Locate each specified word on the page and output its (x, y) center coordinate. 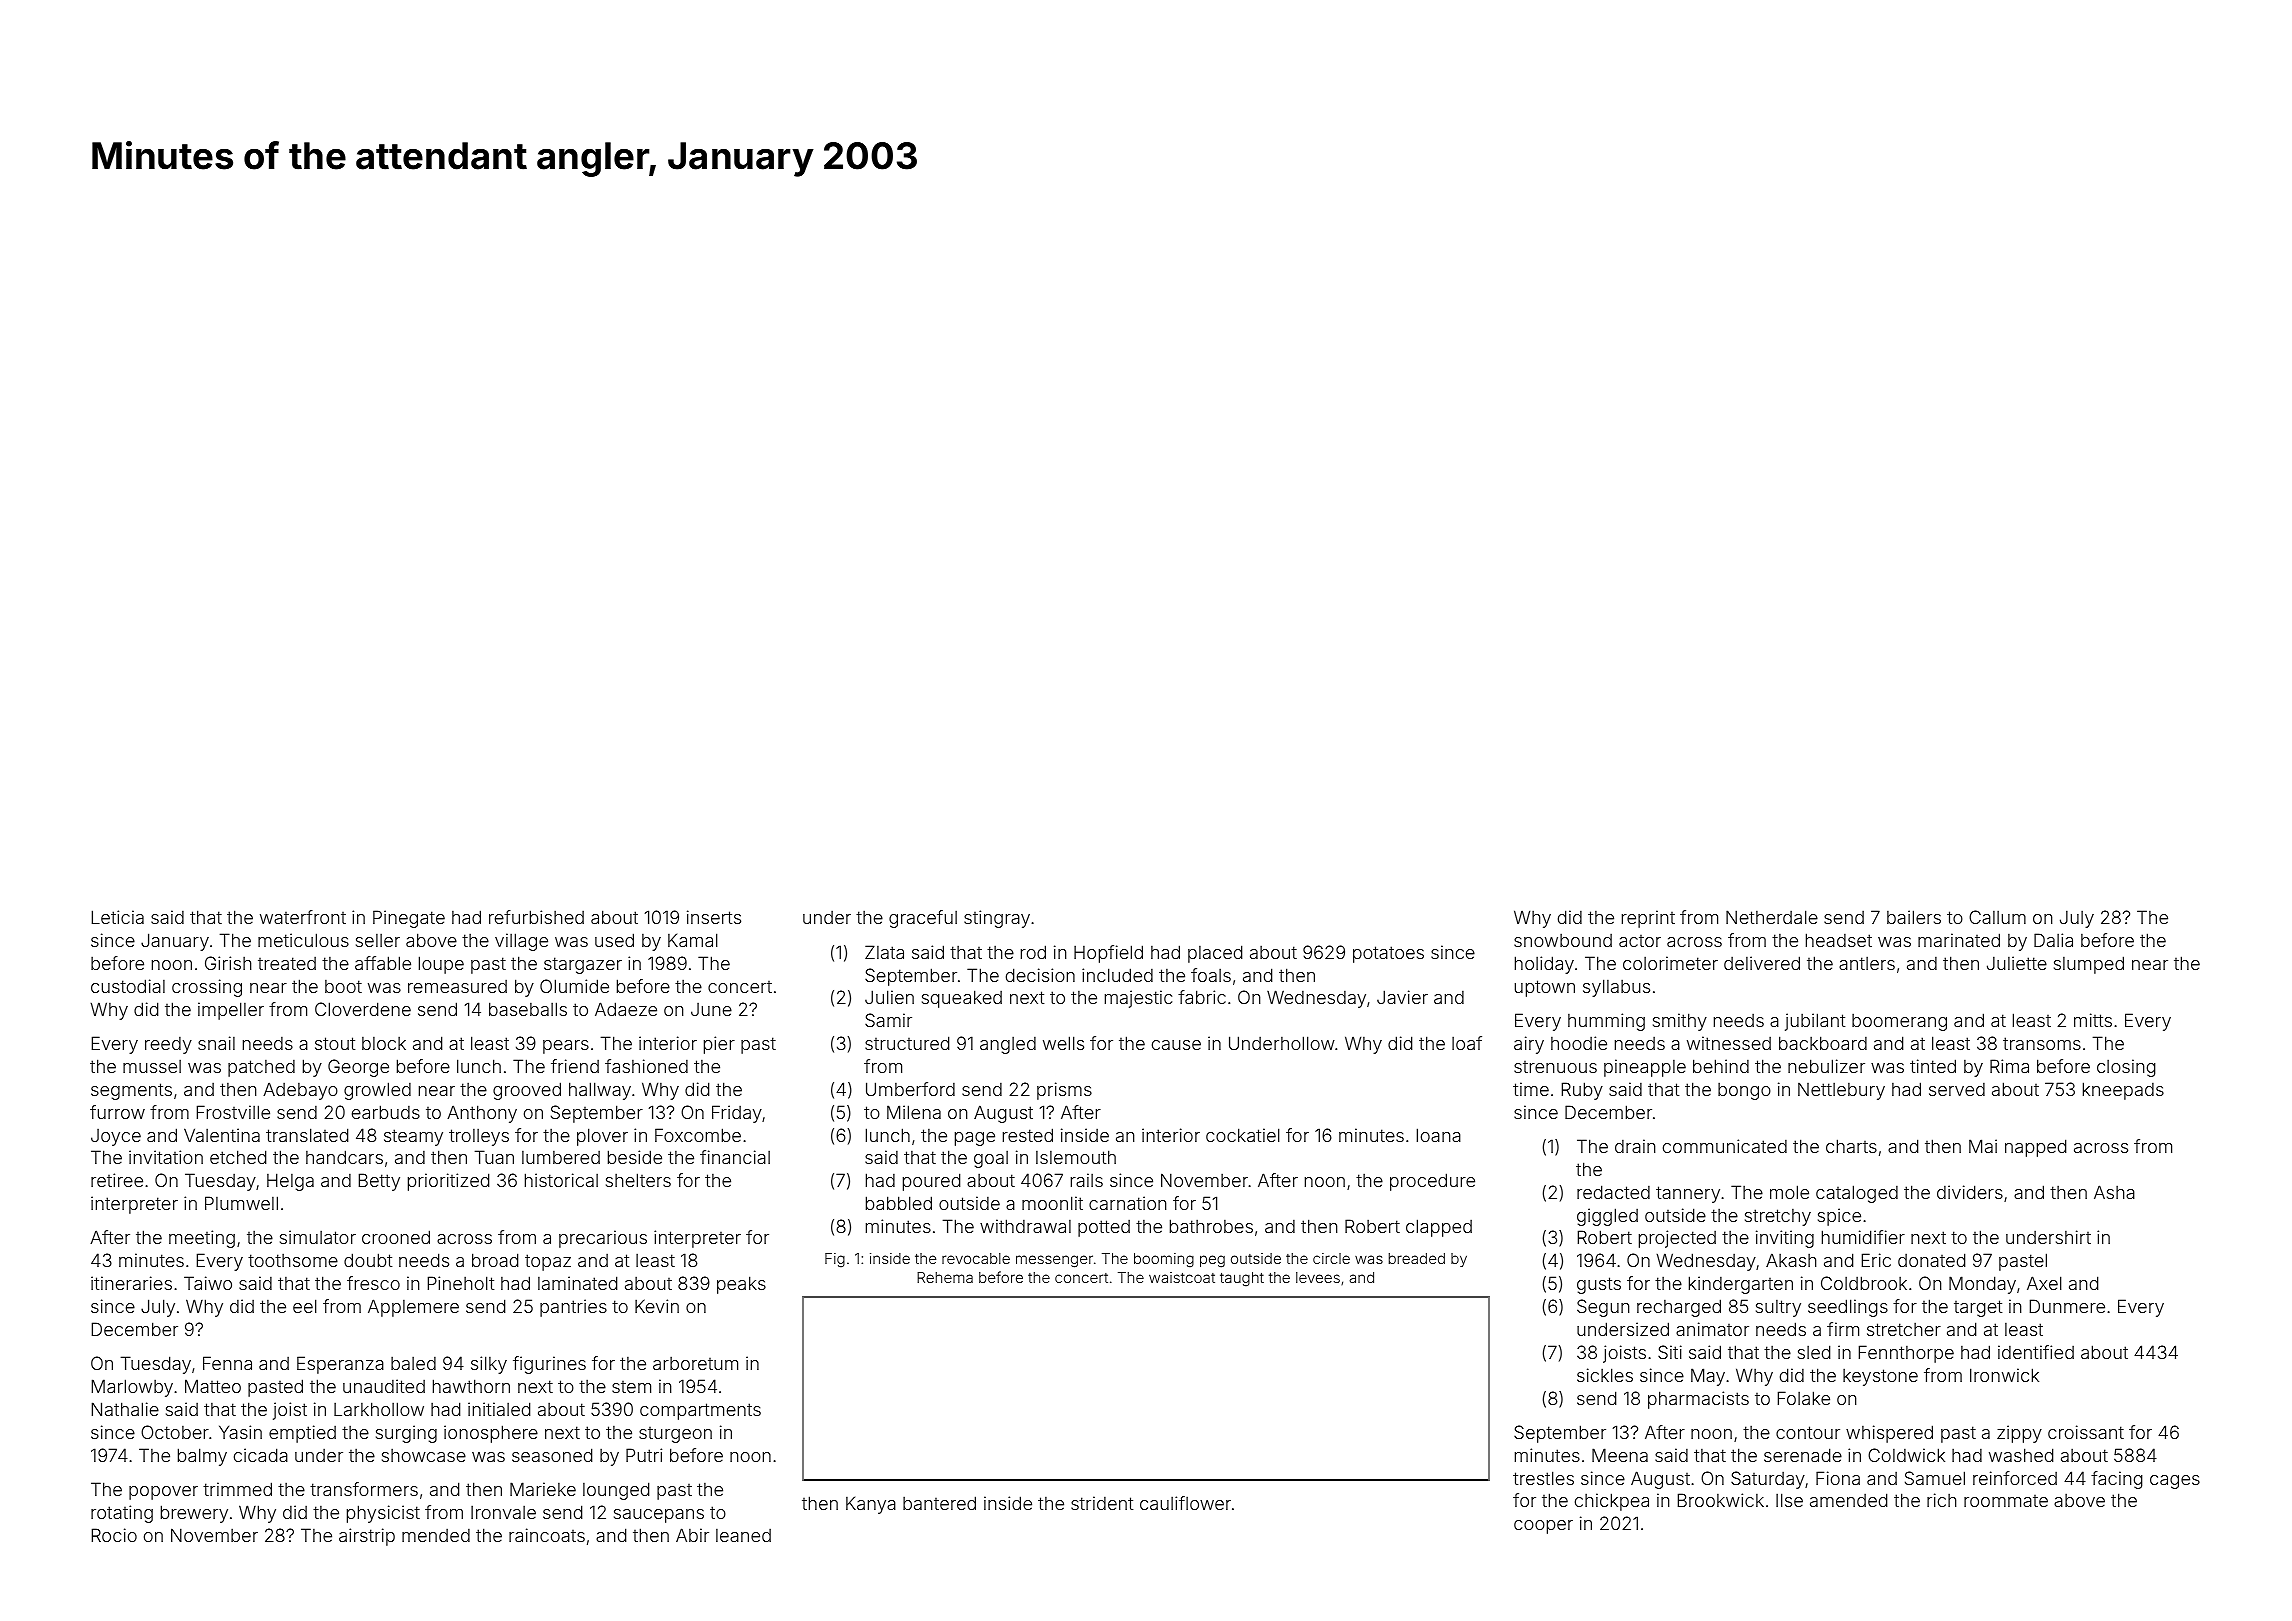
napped (2035, 1148)
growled (377, 1091)
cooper (1543, 1527)
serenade (1803, 1455)
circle (1331, 1258)
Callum (1997, 917)
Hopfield (1108, 954)
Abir (692, 1535)
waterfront (303, 917)
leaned (743, 1535)
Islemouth (1076, 1157)
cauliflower (1185, 1503)
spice (1839, 1217)
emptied (302, 1434)
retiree (117, 1180)
